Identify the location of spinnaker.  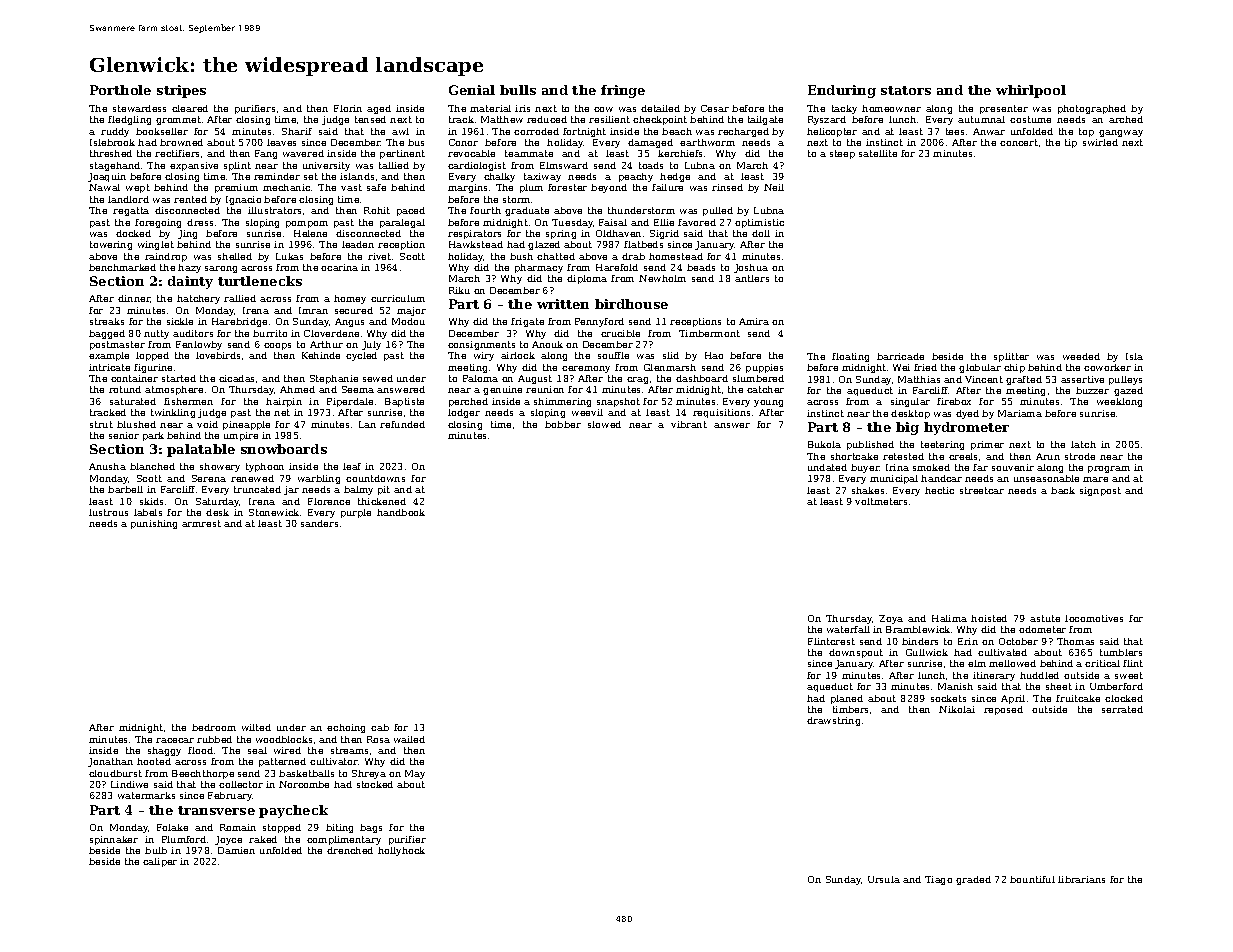
(114, 840).
